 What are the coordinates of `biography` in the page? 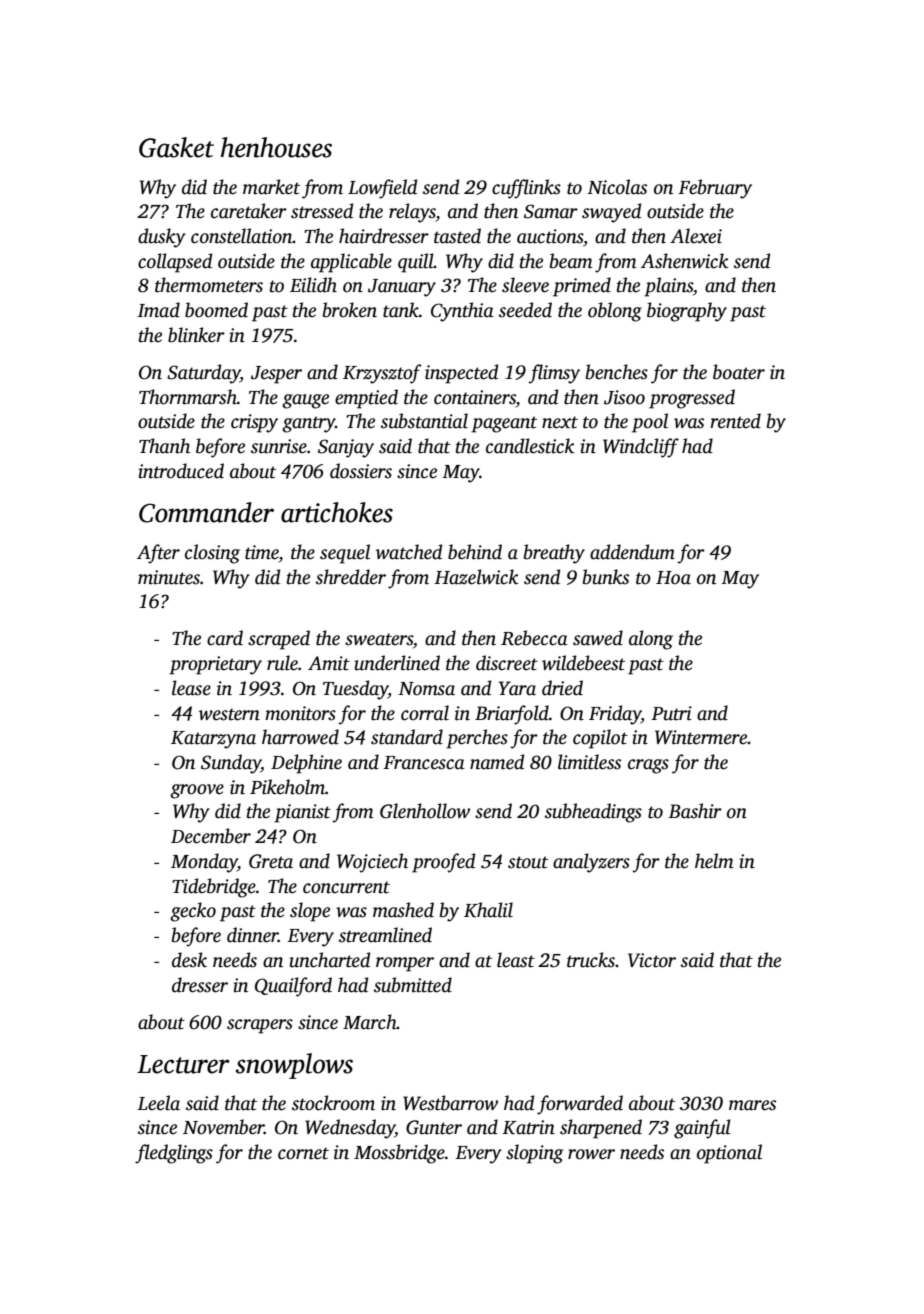 It's located at (687, 312).
